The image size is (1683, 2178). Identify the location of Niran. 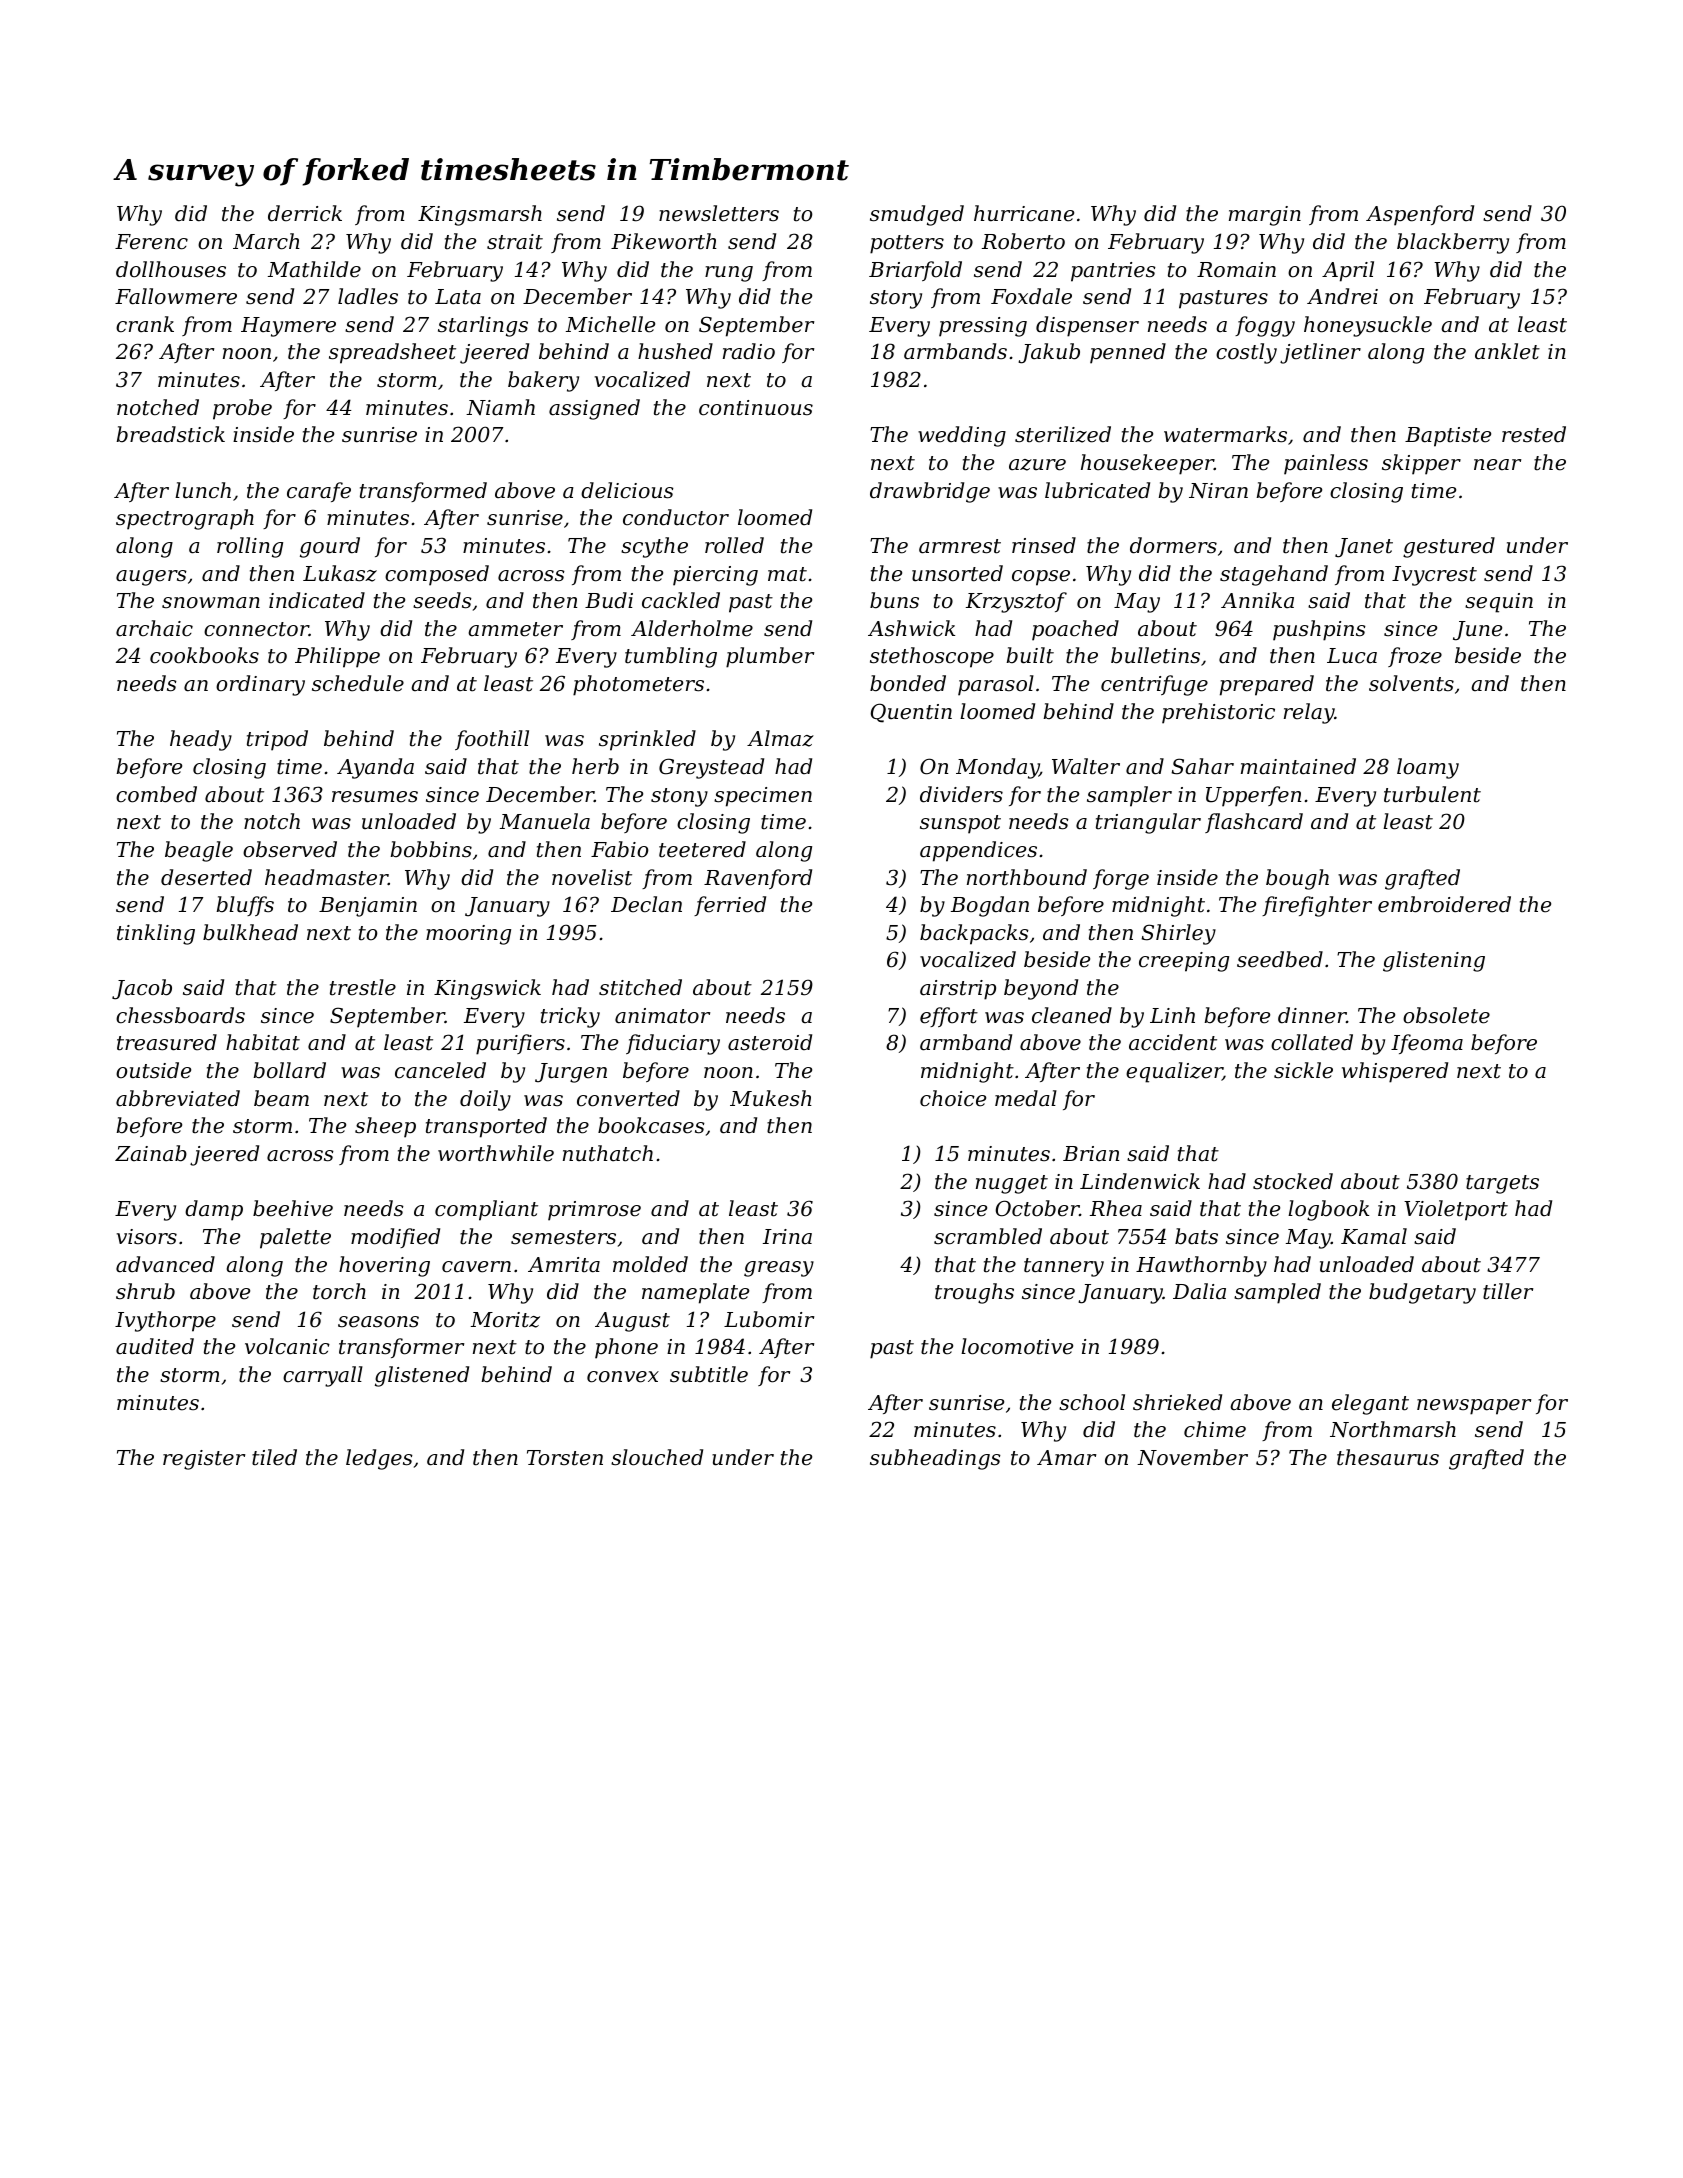
(1218, 491).
